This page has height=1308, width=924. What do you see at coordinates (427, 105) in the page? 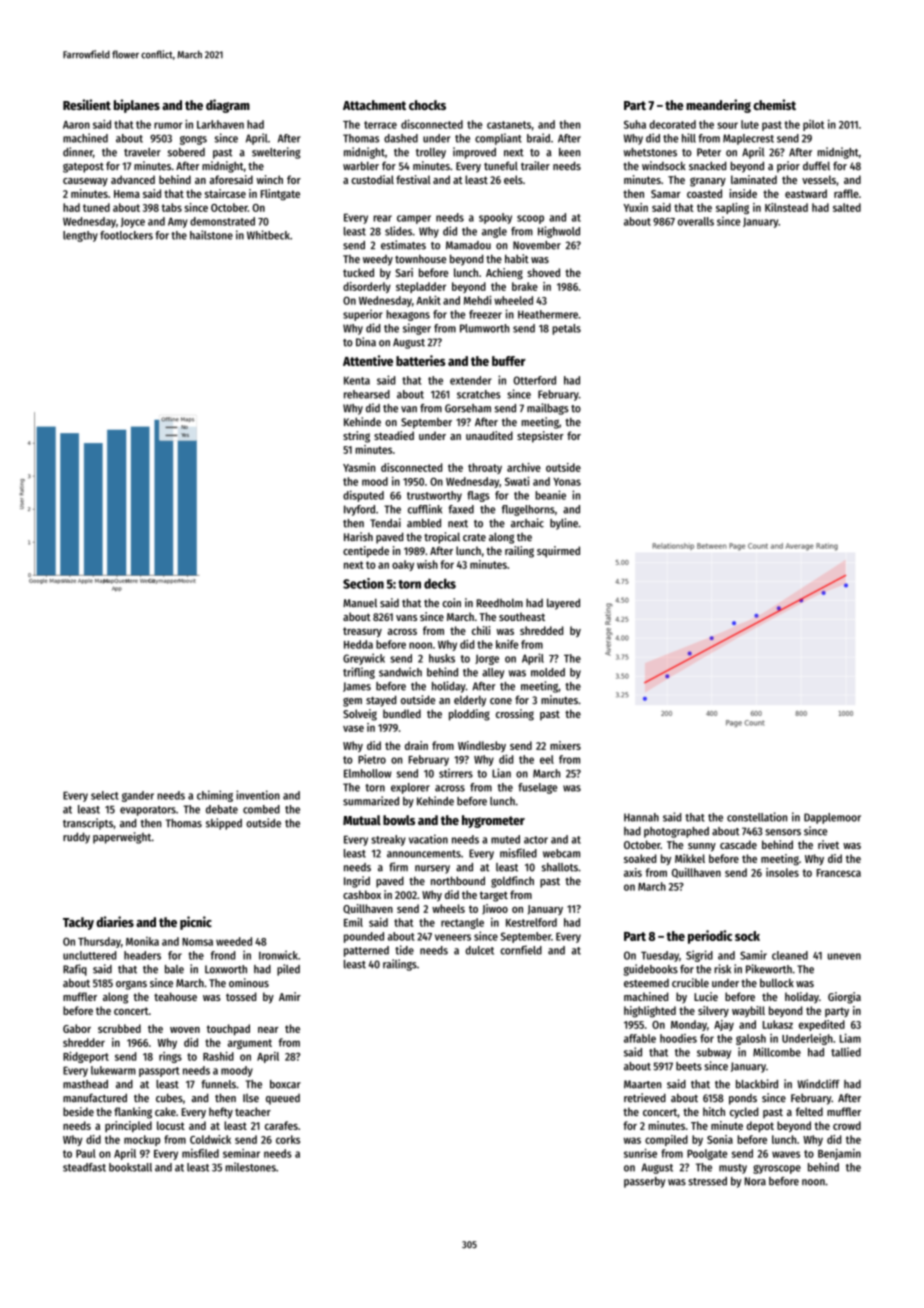
I see `chocks` at bounding box center [427, 105].
